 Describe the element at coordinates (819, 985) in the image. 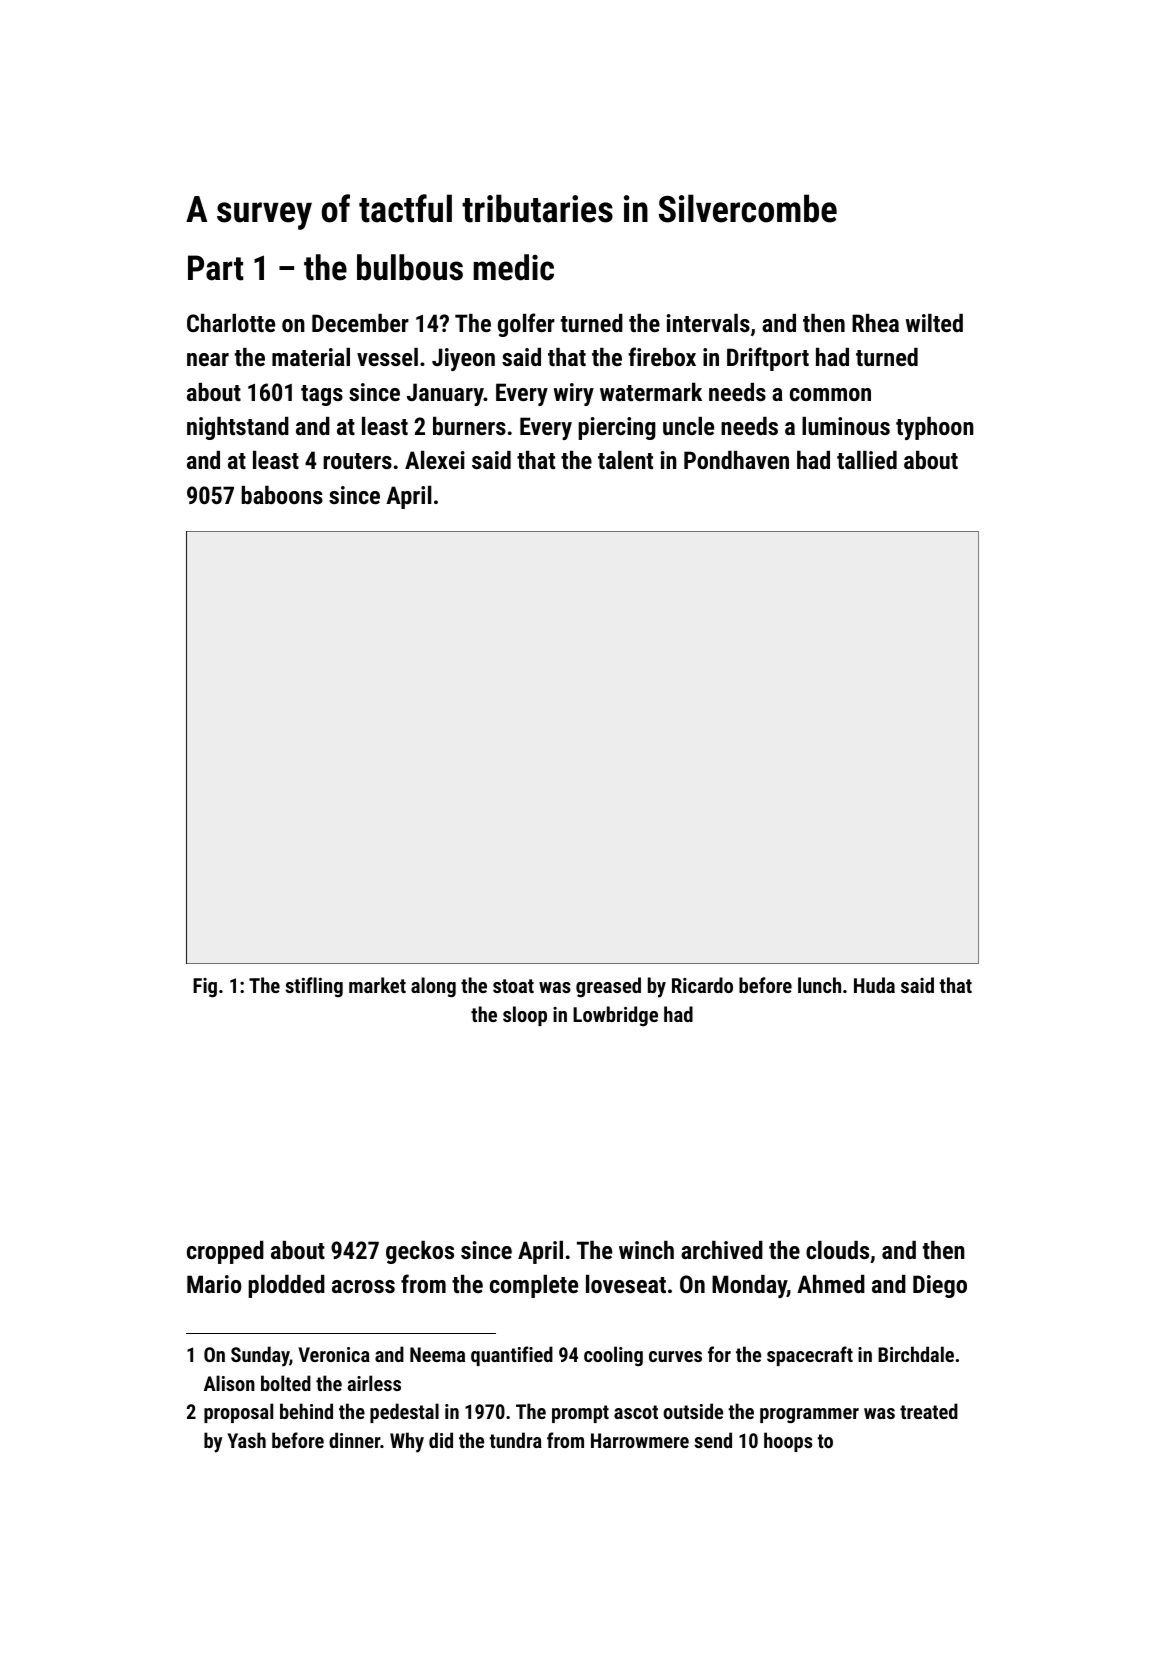

I see `lunch` at that location.
